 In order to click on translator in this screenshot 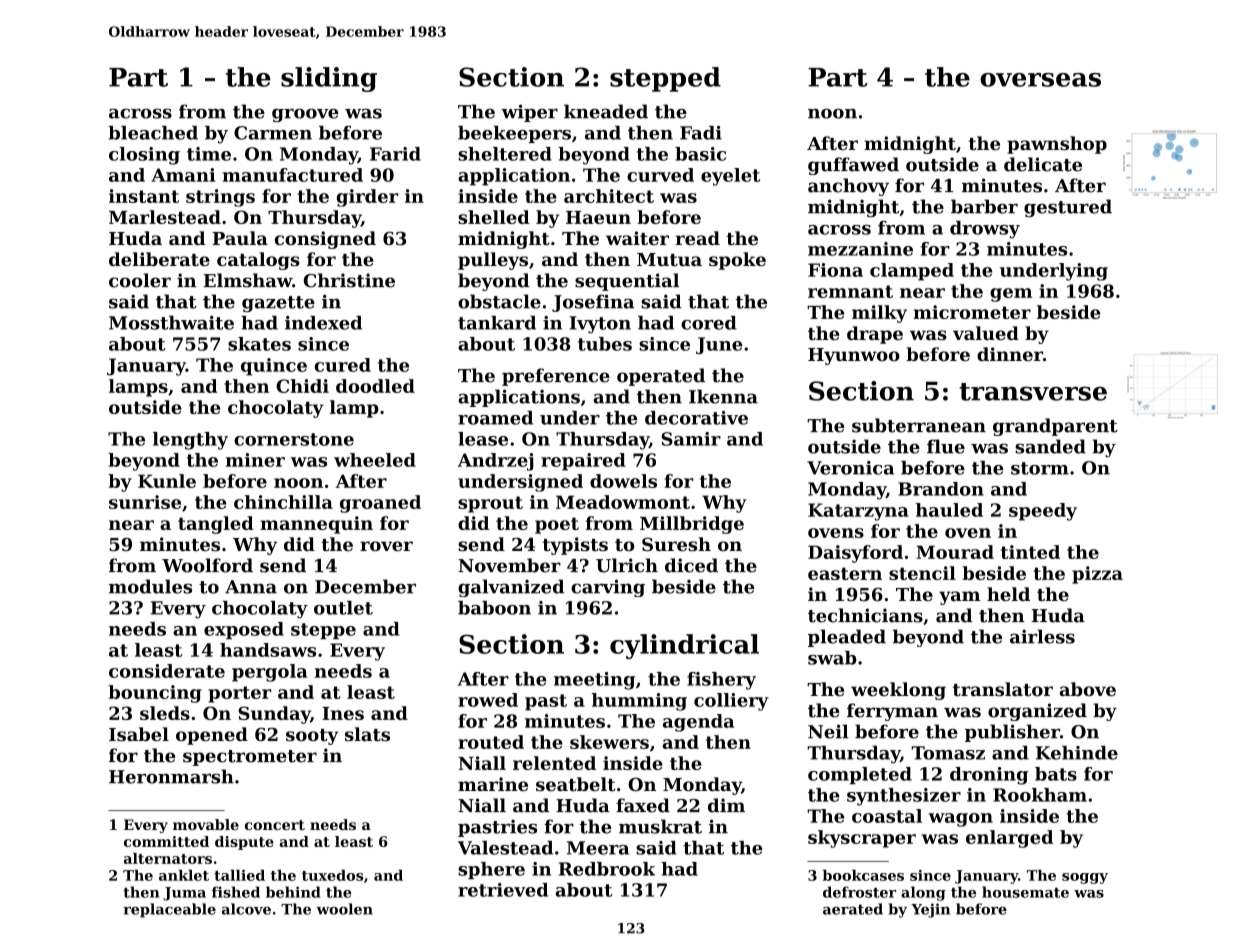, I will do `click(1003, 689)`.
